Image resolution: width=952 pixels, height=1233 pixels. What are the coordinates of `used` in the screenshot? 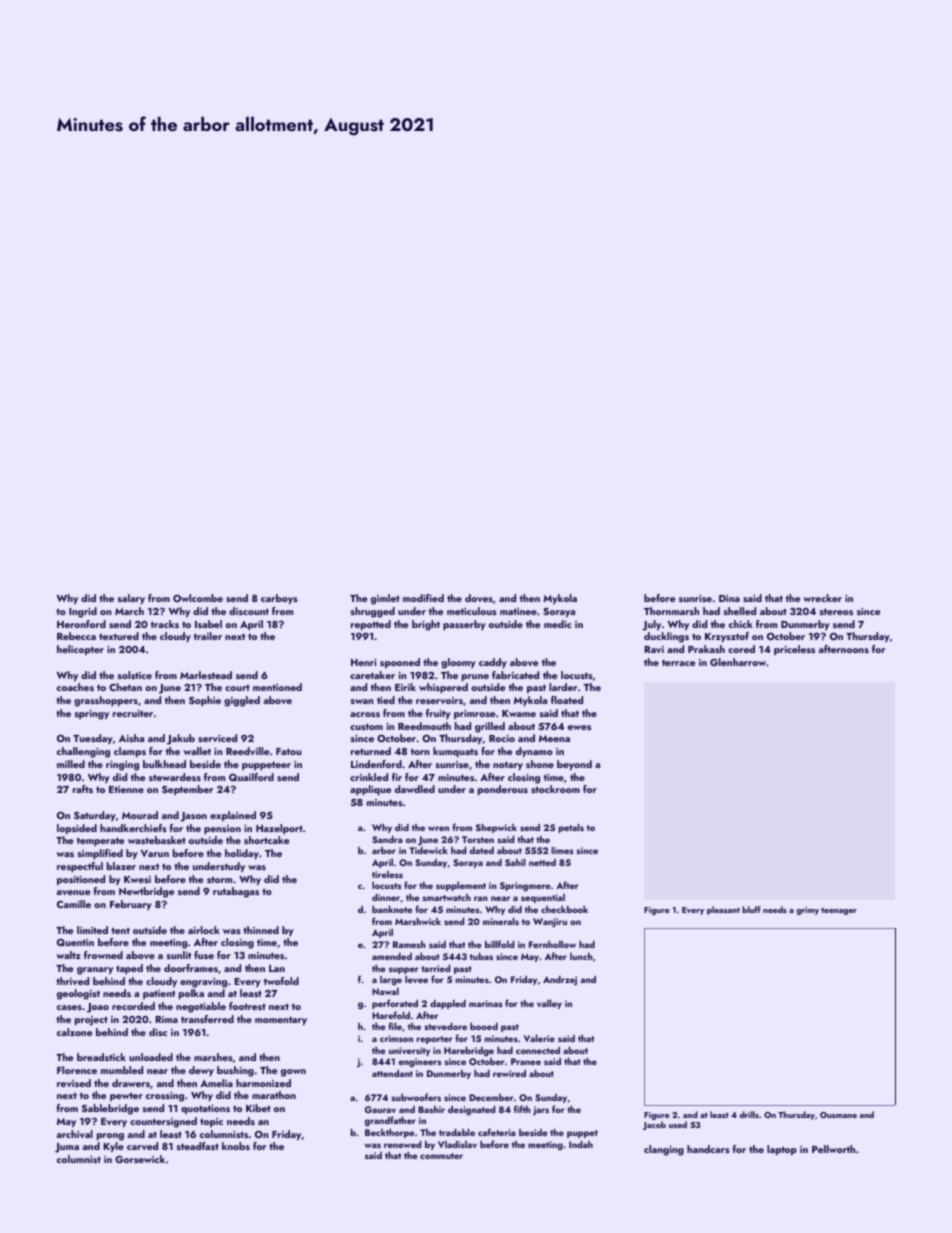 It's located at (678, 1124).
